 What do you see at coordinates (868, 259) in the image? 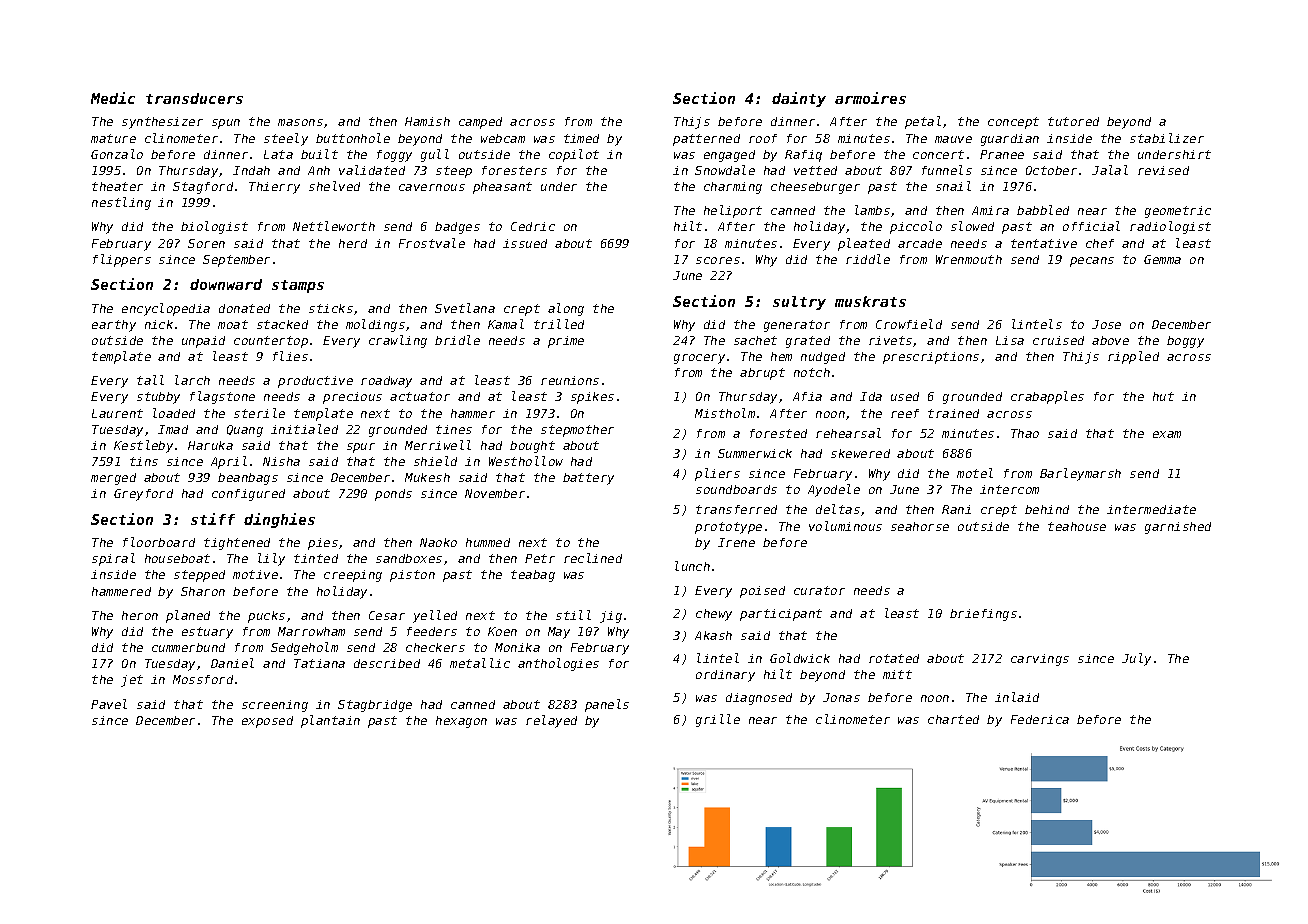
I see `riddle` at bounding box center [868, 259].
